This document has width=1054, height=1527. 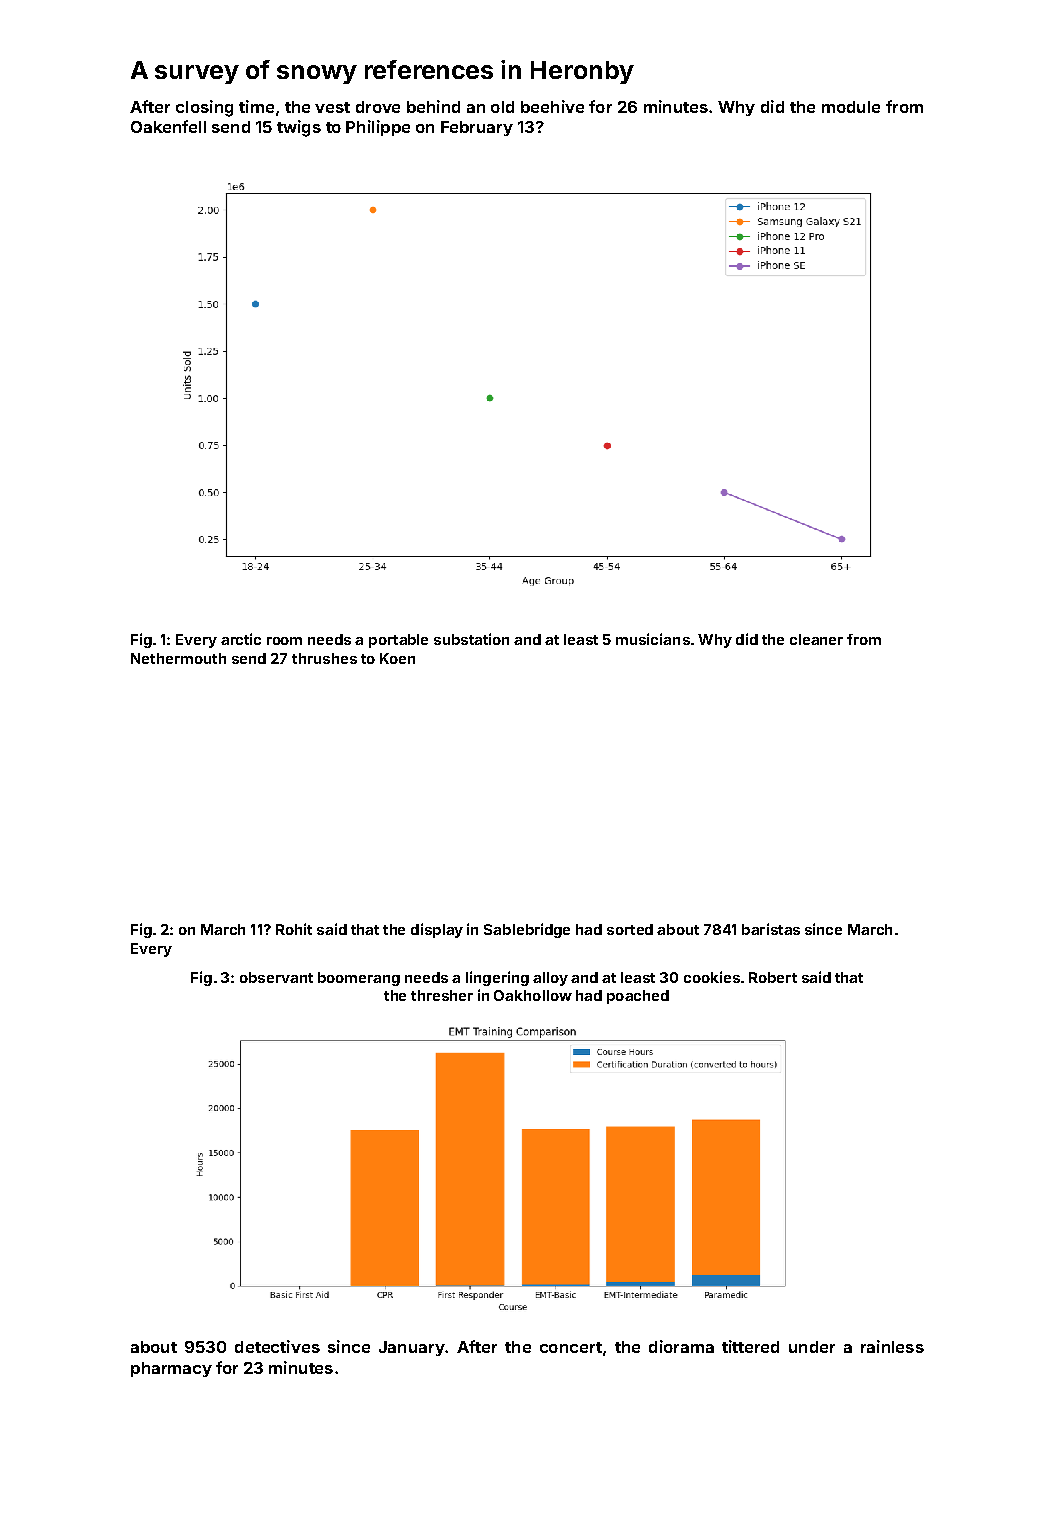 What do you see at coordinates (171, 1369) in the document?
I see `pharmacy` at bounding box center [171, 1369].
